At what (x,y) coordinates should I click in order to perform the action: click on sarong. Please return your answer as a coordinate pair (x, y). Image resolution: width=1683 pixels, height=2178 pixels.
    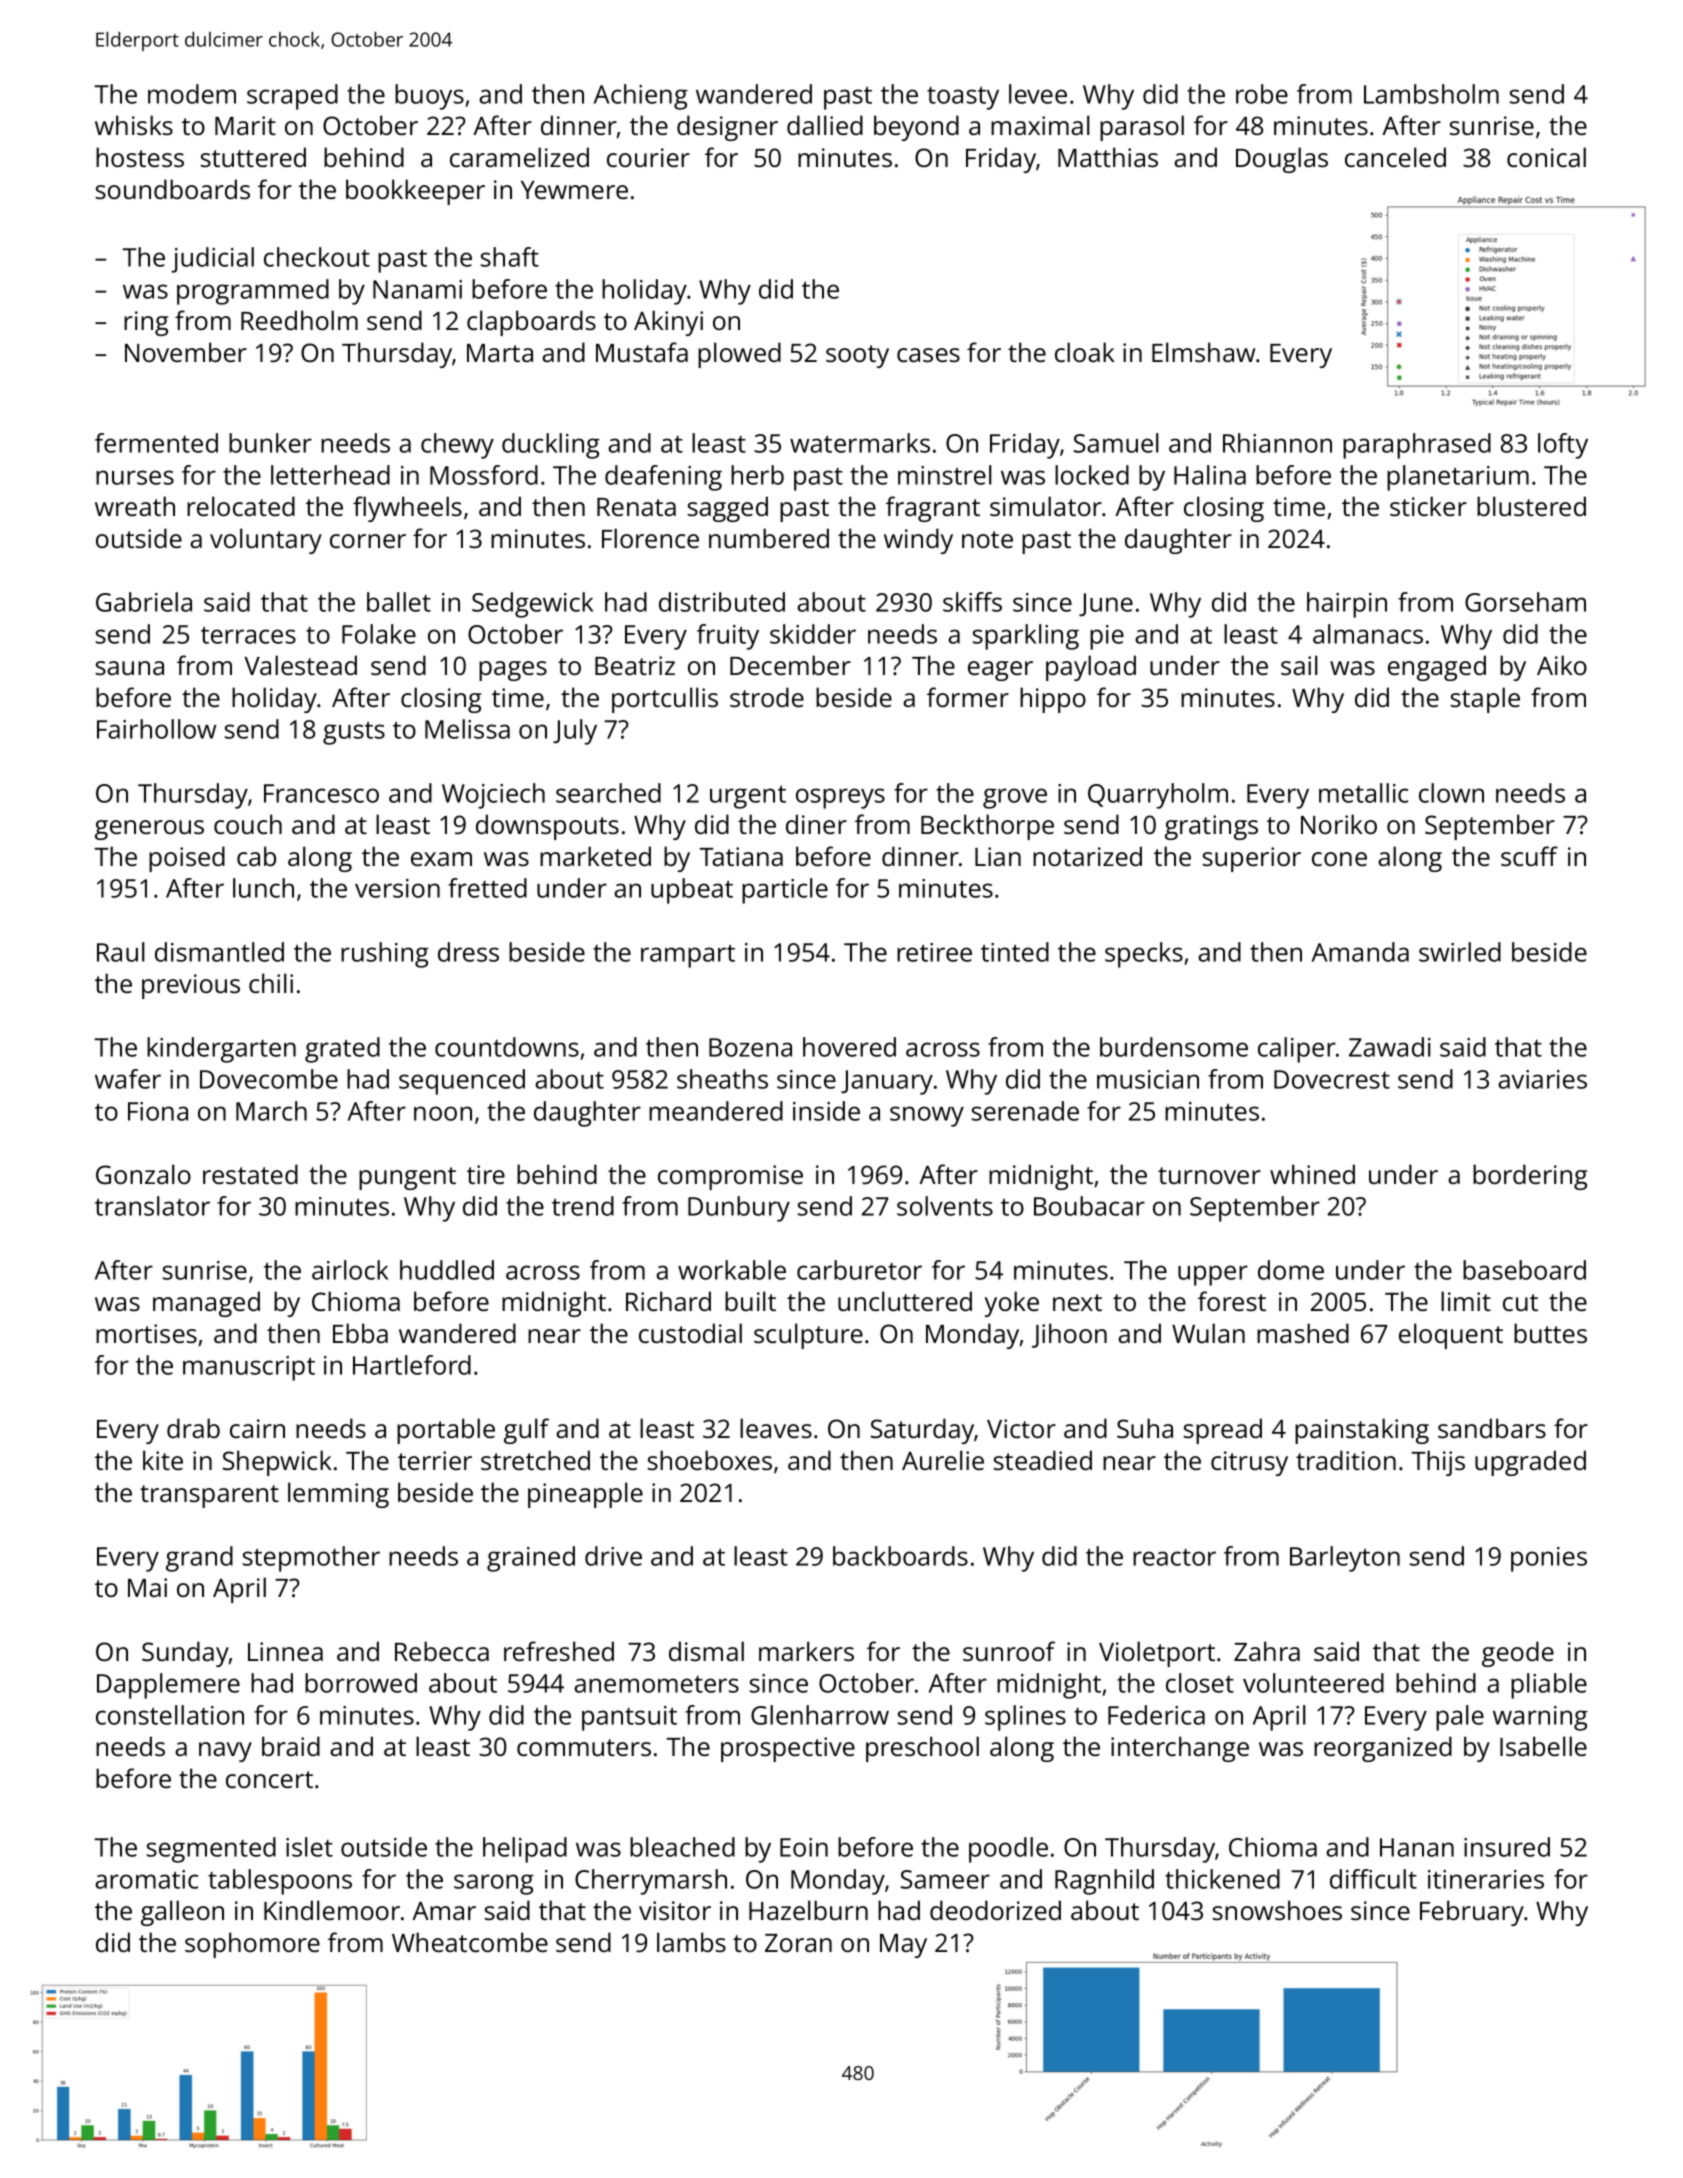
    Looking at the image, I should click on (494, 1884).
